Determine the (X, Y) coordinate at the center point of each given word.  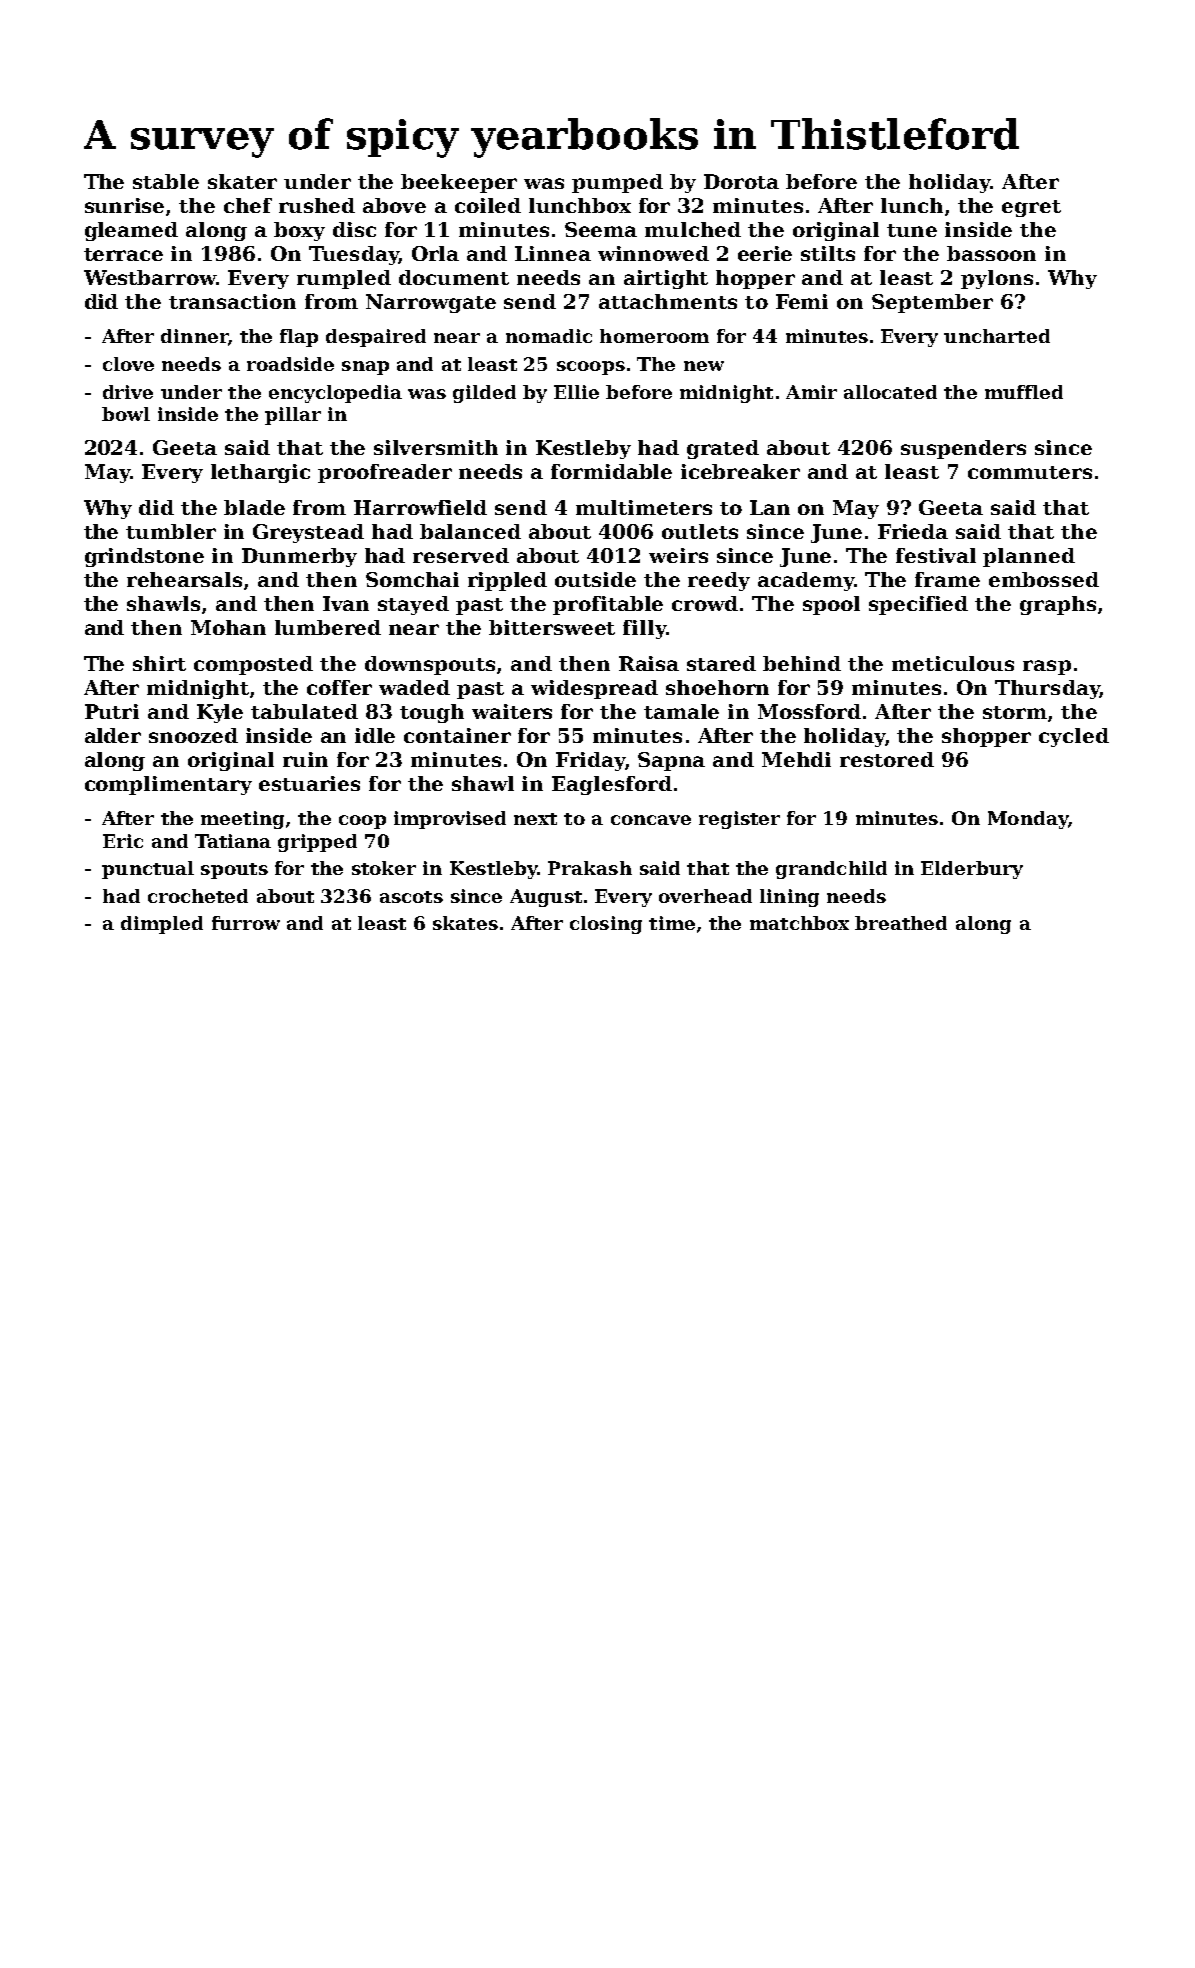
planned (1029, 557)
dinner (194, 336)
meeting (242, 820)
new (704, 366)
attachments (668, 301)
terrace (123, 254)
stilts (828, 253)
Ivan (346, 603)
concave (651, 820)
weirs (678, 555)
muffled (1024, 392)
